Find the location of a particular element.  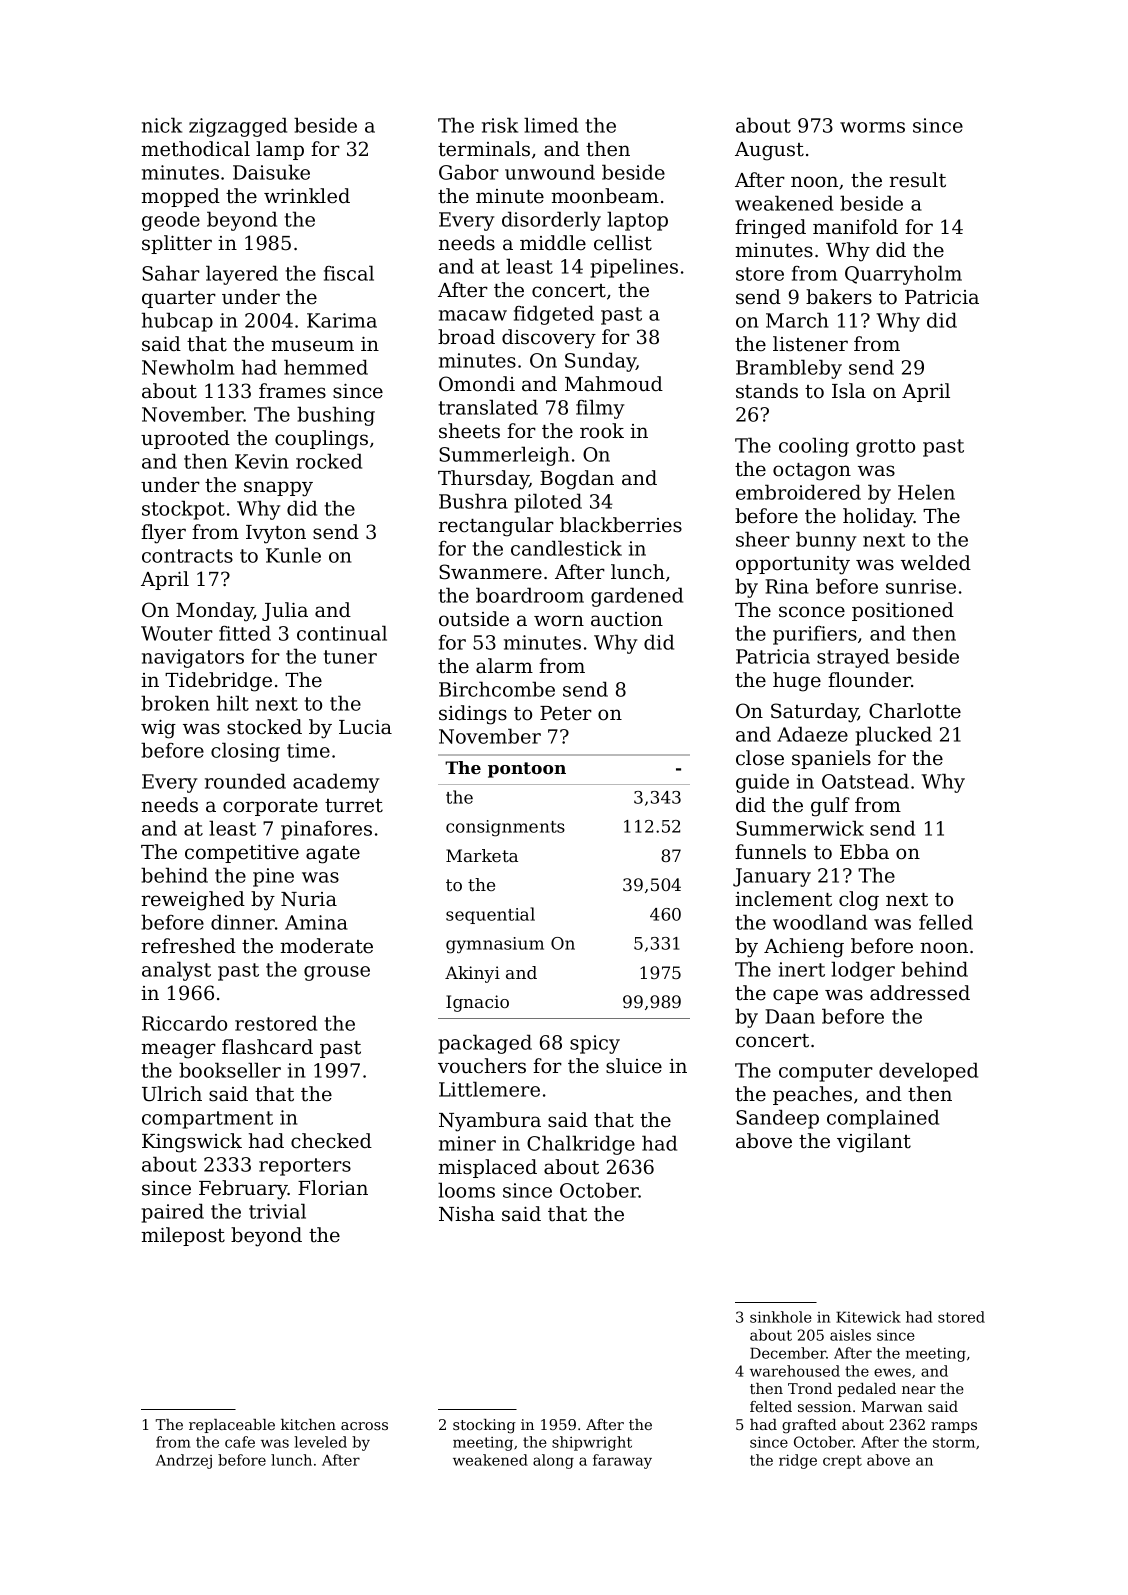

positioned is located at coordinates (903, 611).
